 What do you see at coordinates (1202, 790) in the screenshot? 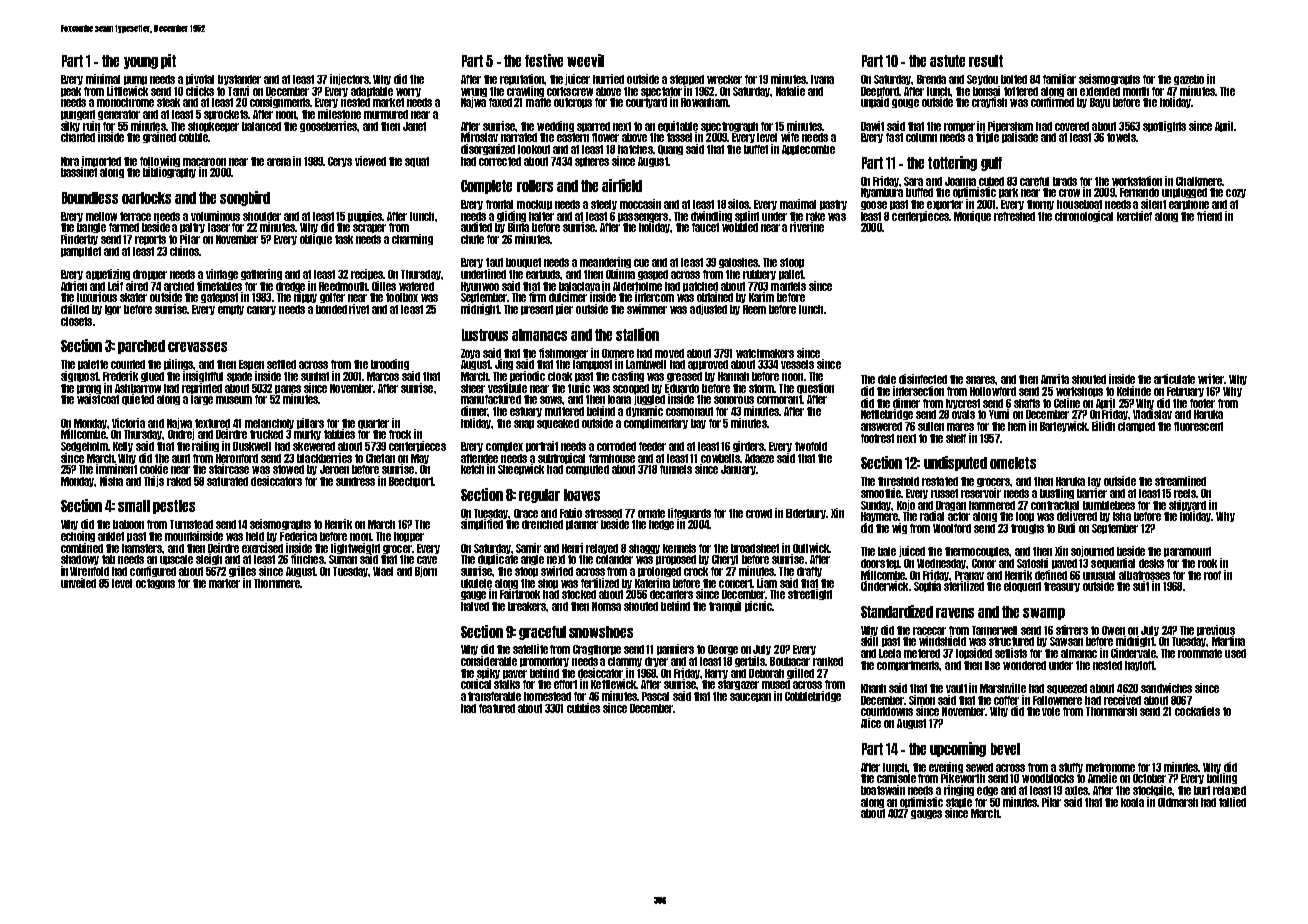
I see `burl` at bounding box center [1202, 790].
